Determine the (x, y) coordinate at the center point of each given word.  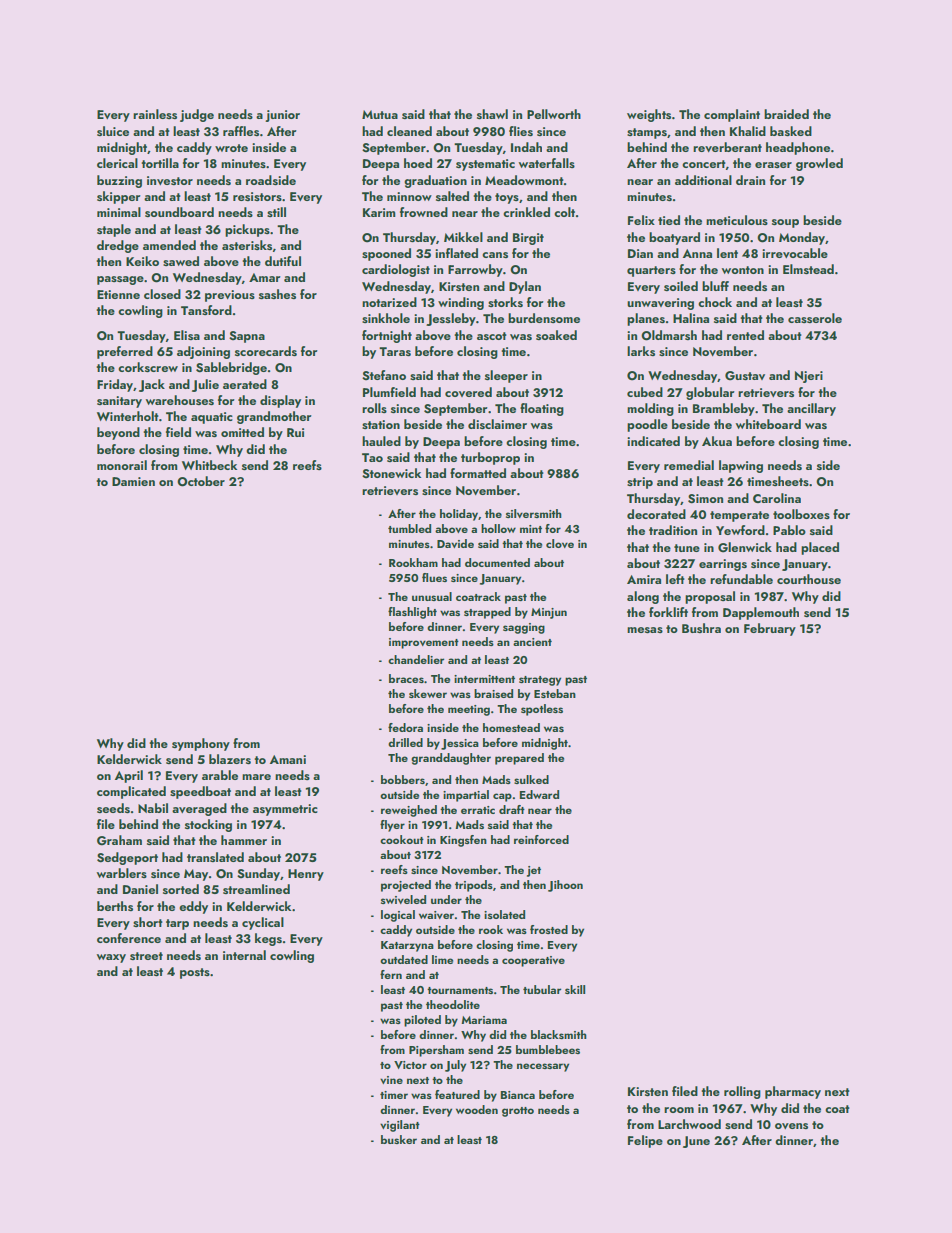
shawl (492, 114)
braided (786, 114)
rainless (155, 114)
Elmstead (808, 269)
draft (512, 809)
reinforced (541, 839)
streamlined (256, 889)
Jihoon (565, 886)
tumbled (409, 528)
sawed (181, 261)
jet (534, 871)
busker (399, 1139)
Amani (288, 759)
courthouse (809, 579)
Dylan (525, 287)
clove (560, 543)
